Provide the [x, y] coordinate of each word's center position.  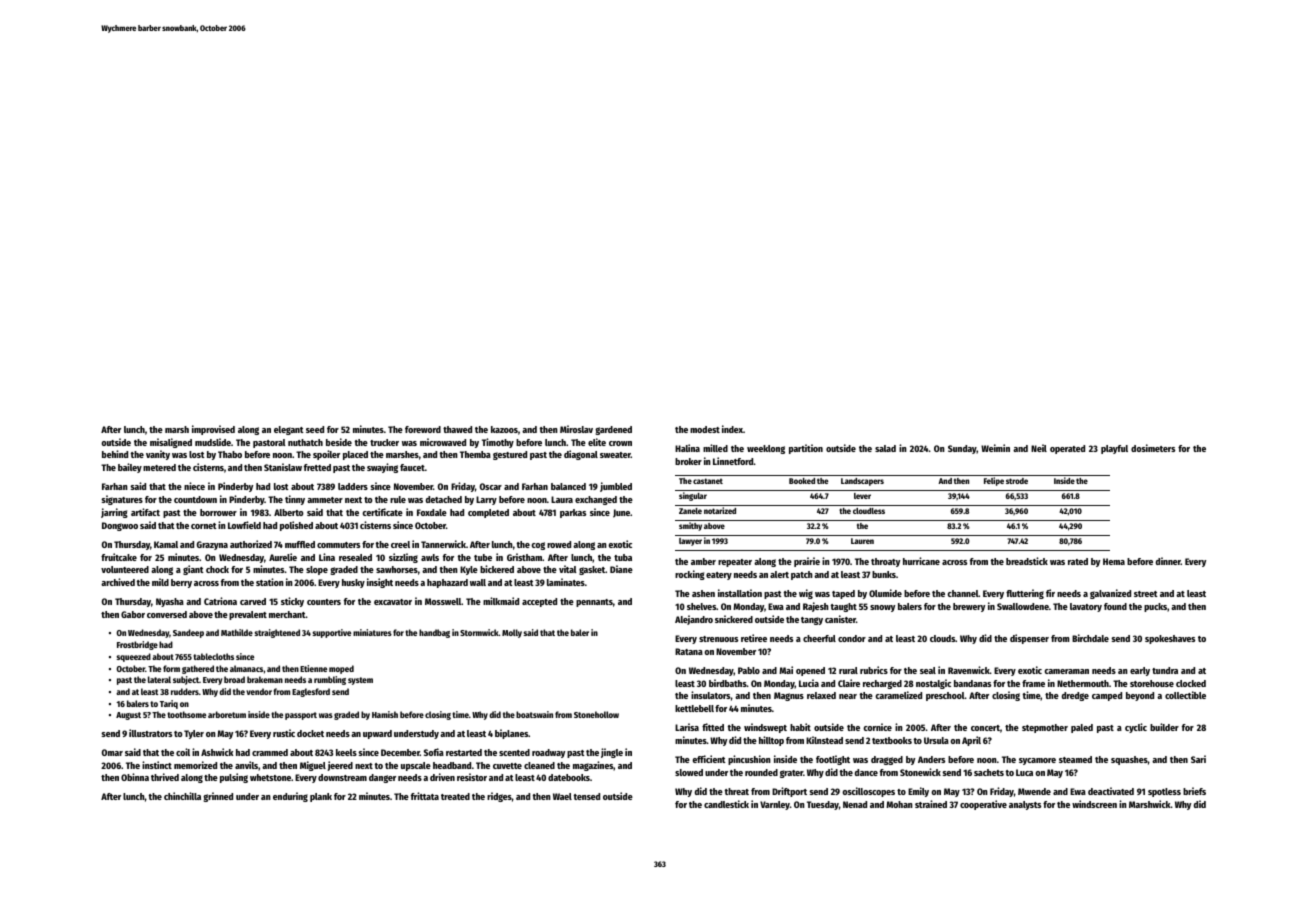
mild [160, 582]
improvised [213, 430]
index [732, 429]
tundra [1165, 670]
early [1140, 671]
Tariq [169, 704]
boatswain [534, 714]
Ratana [689, 651]
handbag [434, 633]
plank [321, 797]
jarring [114, 513]
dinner [1168, 561]
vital [568, 569]
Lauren [862, 541]
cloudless [869, 511]
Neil [1039, 448]
